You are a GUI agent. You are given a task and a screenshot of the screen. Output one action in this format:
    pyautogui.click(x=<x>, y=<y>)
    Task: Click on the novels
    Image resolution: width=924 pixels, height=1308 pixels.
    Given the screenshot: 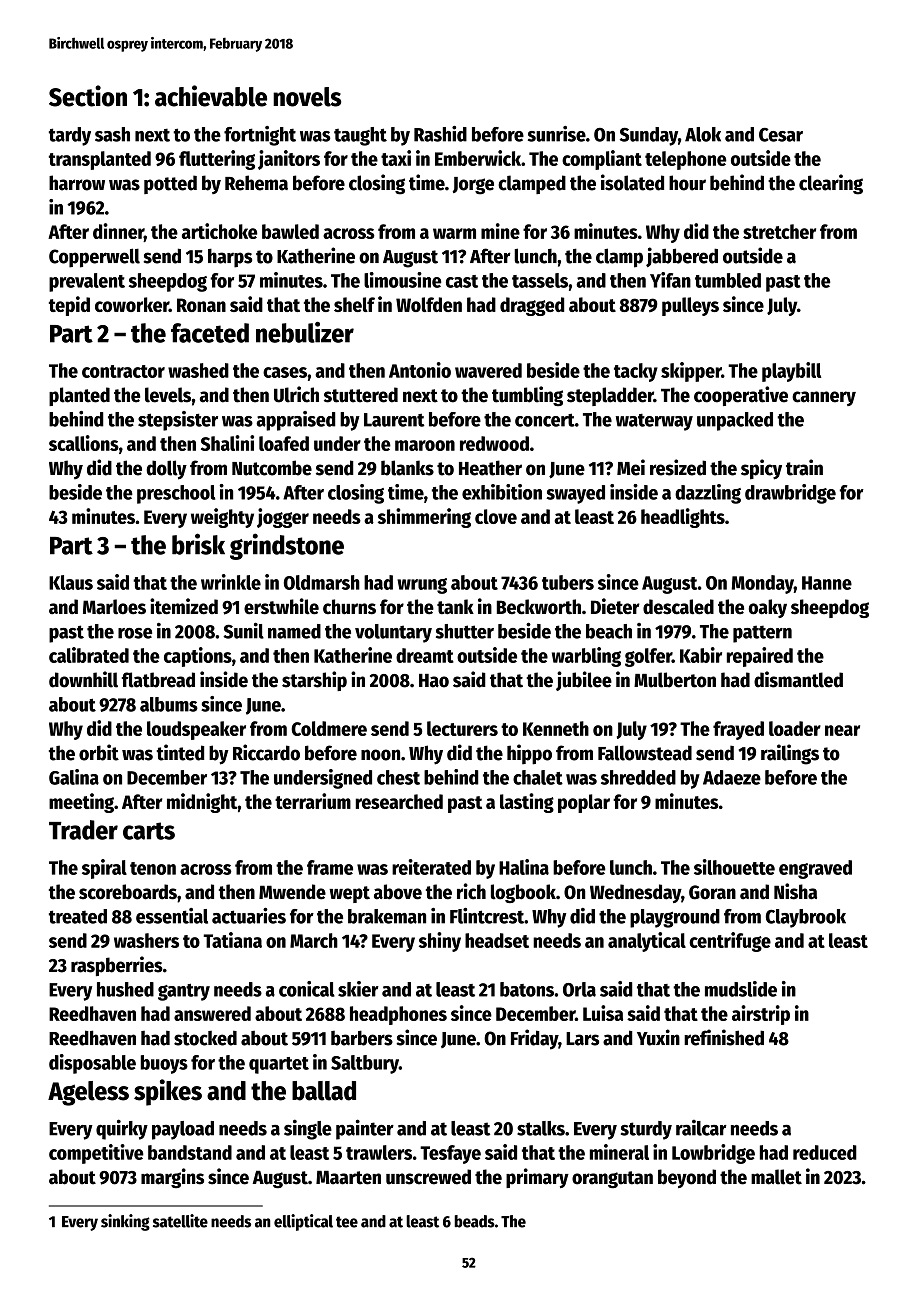 What is the action you would take?
    pyautogui.click(x=307, y=97)
